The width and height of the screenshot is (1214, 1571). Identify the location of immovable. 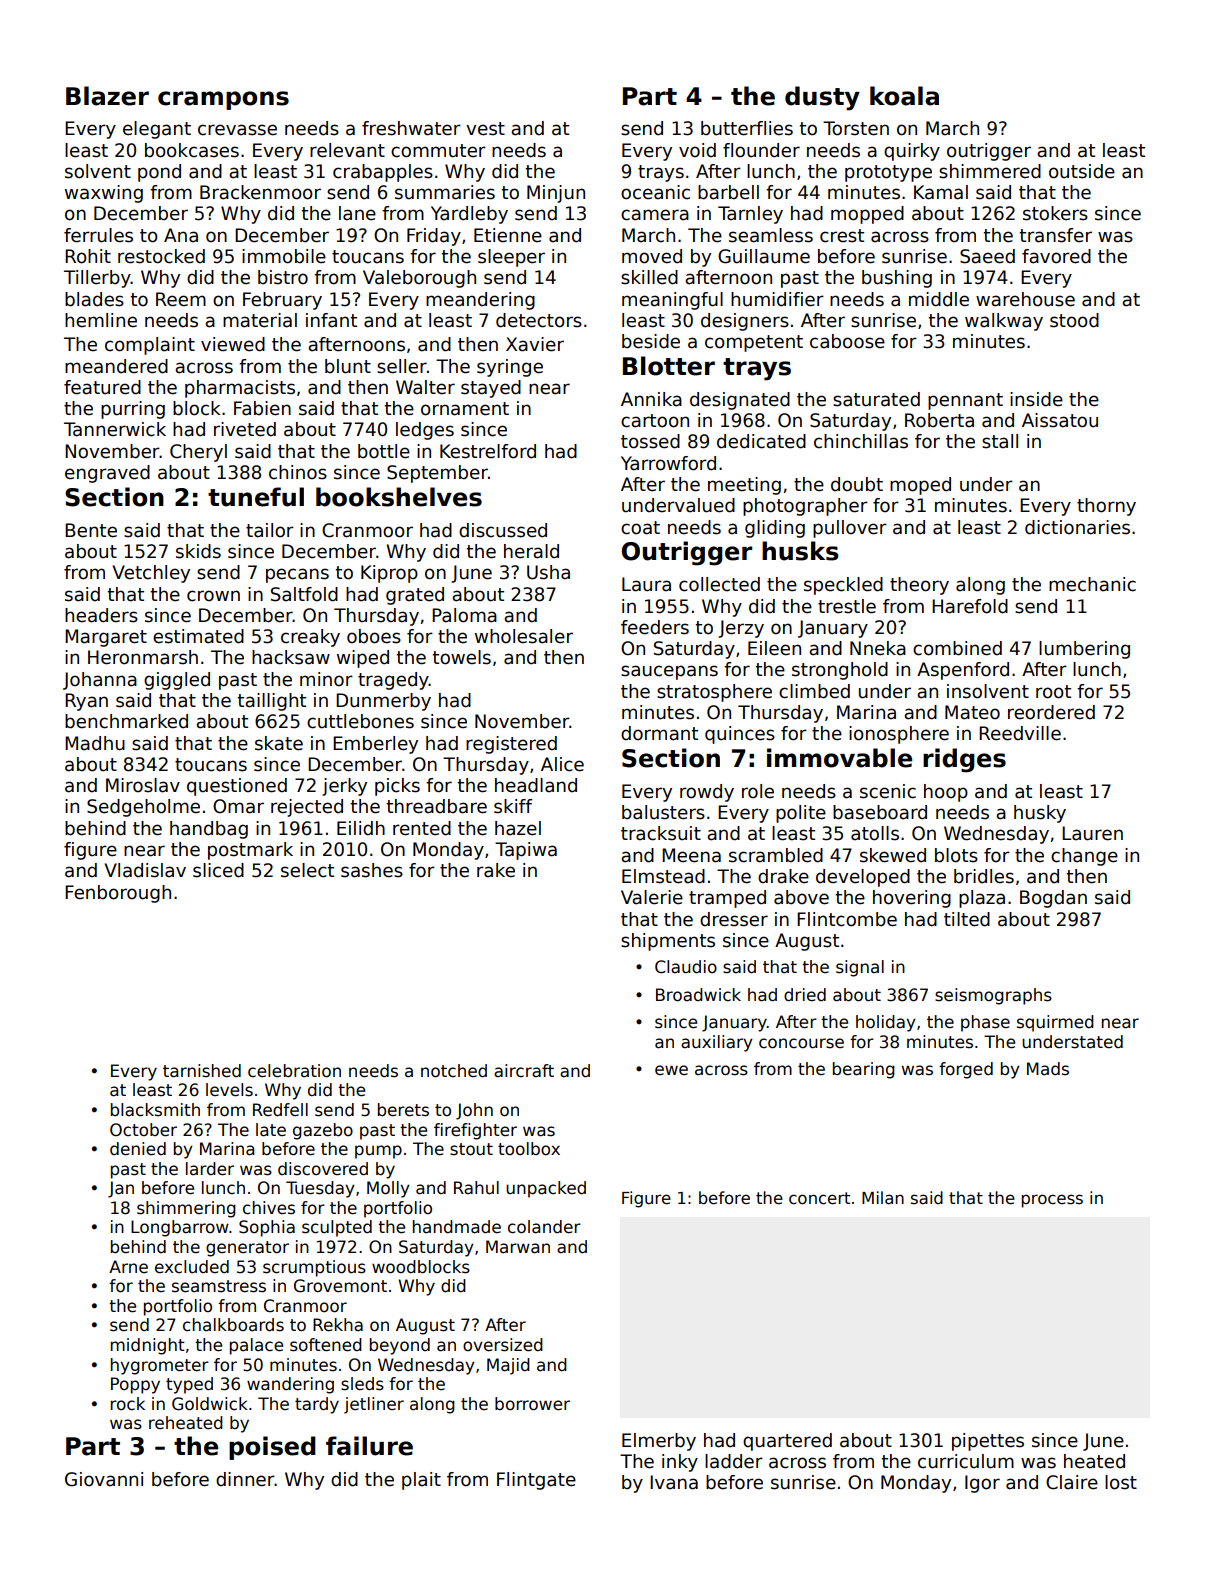
(839, 758).
